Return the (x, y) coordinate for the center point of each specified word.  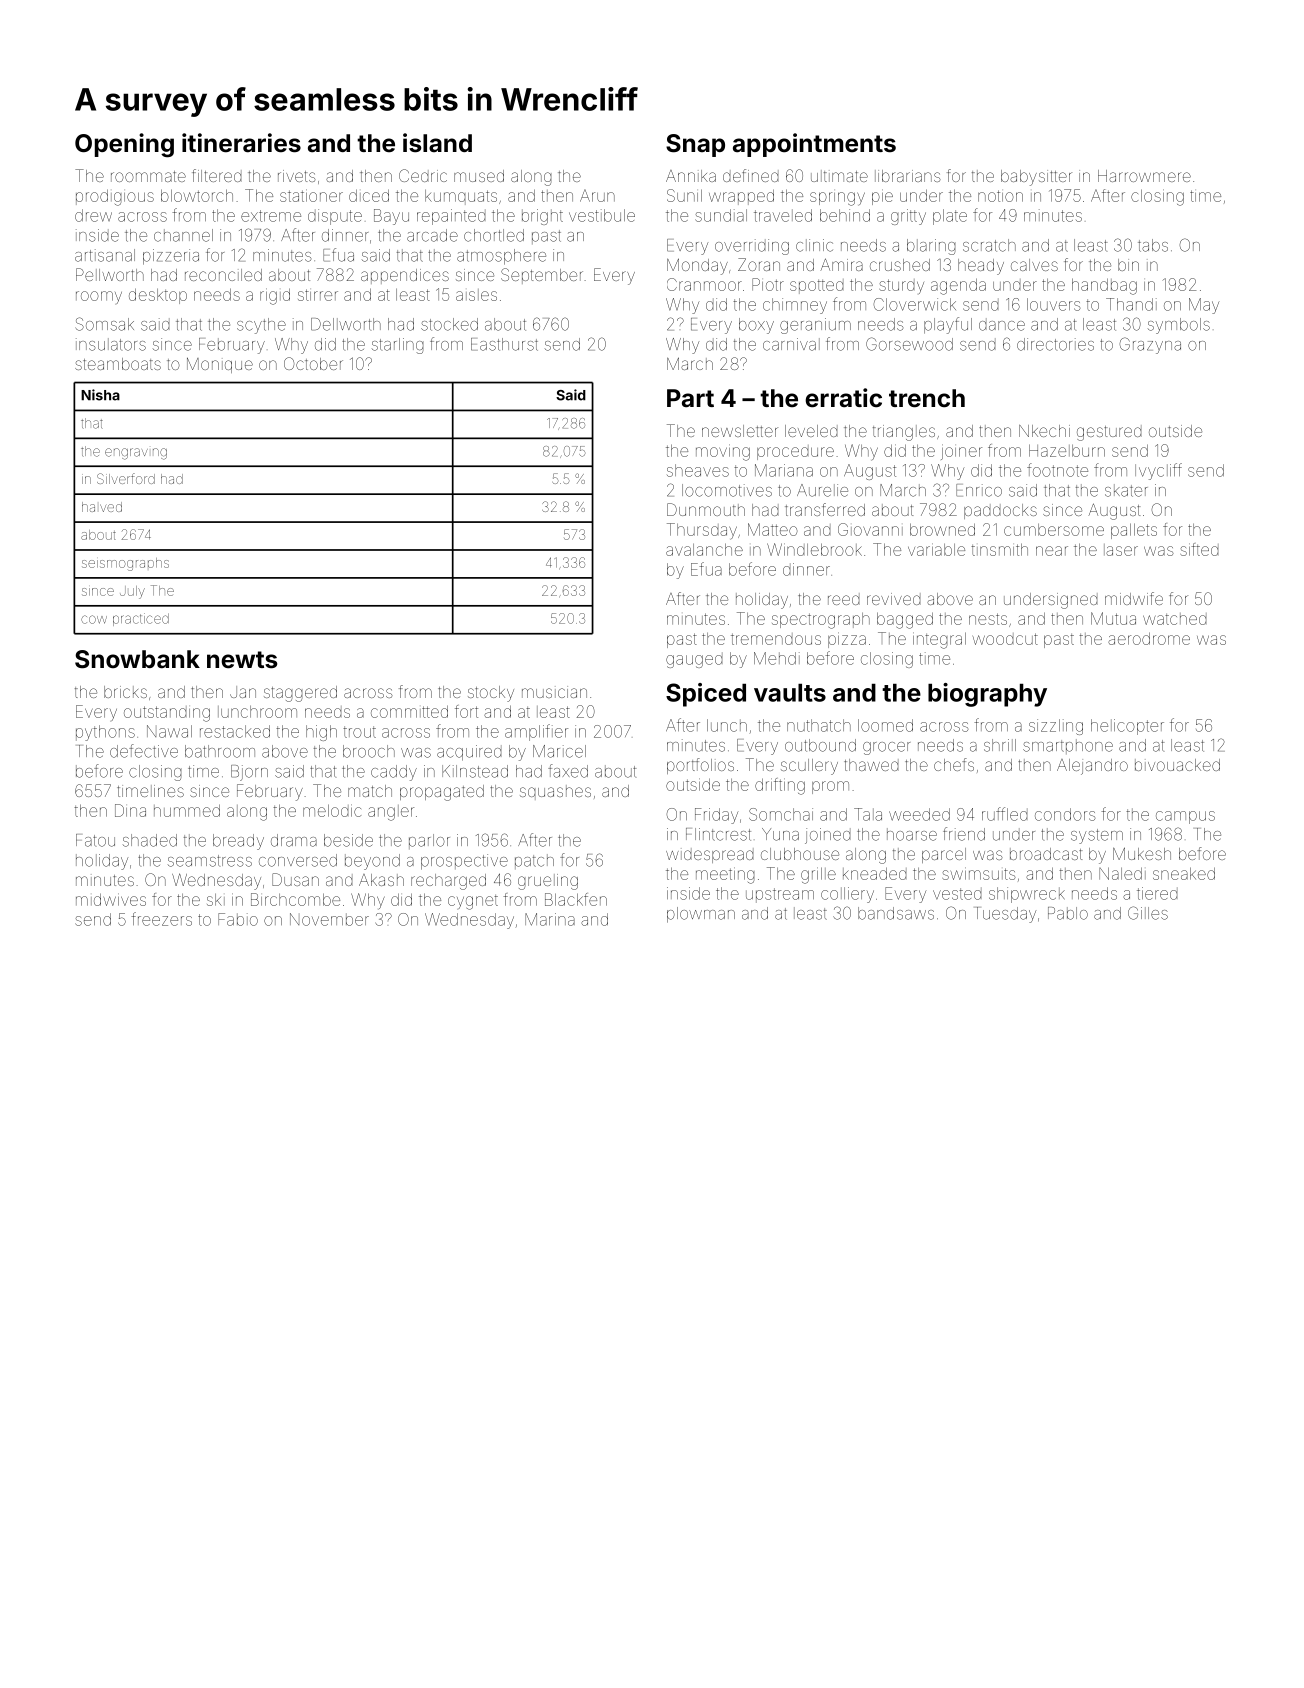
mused (479, 176)
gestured (1109, 433)
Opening (124, 145)
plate (950, 217)
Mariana (784, 470)
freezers (161, 919)
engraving (136, 454)
